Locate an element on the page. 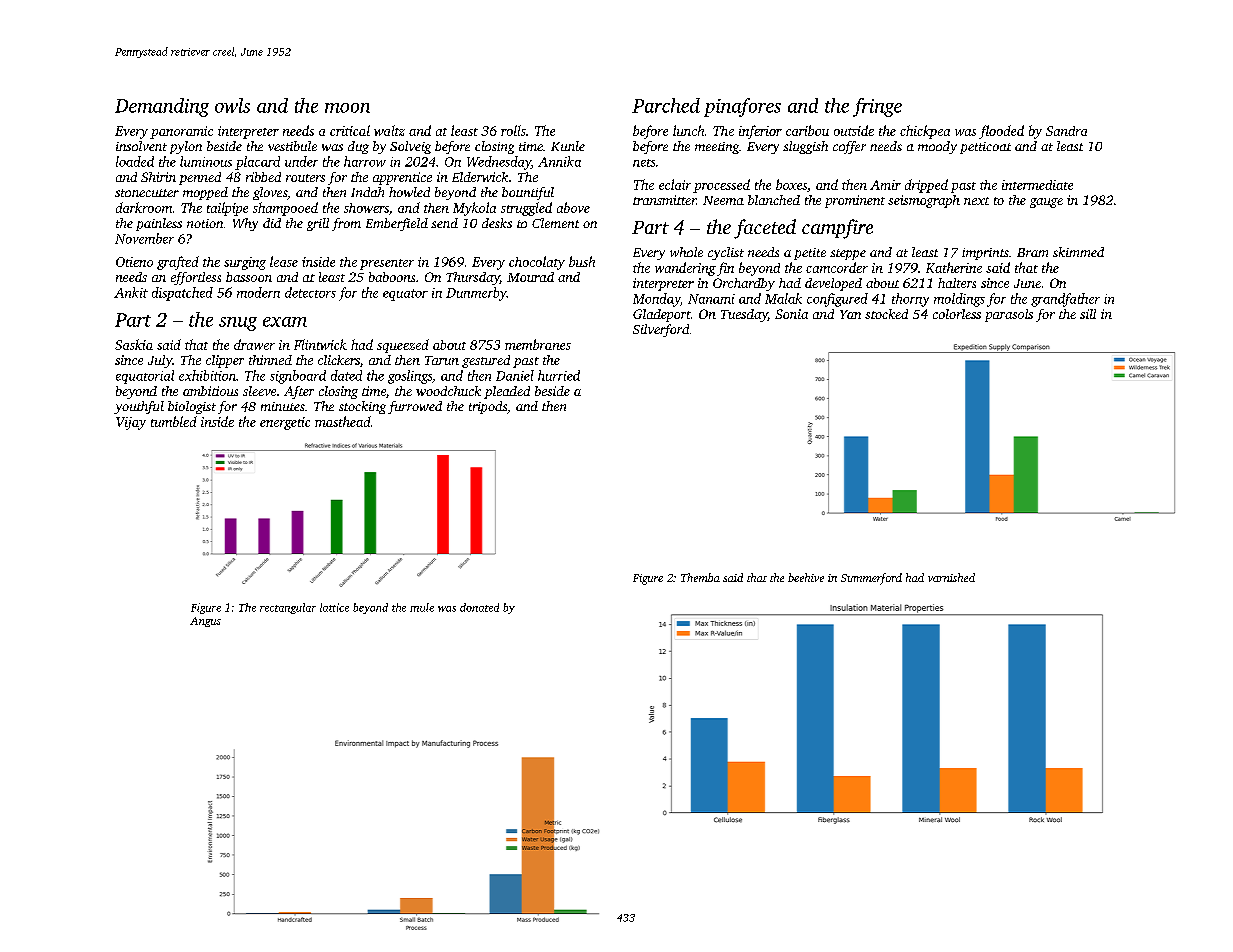 The image size is (1233, 952). squeezed is located at coordinates (403, 346).
